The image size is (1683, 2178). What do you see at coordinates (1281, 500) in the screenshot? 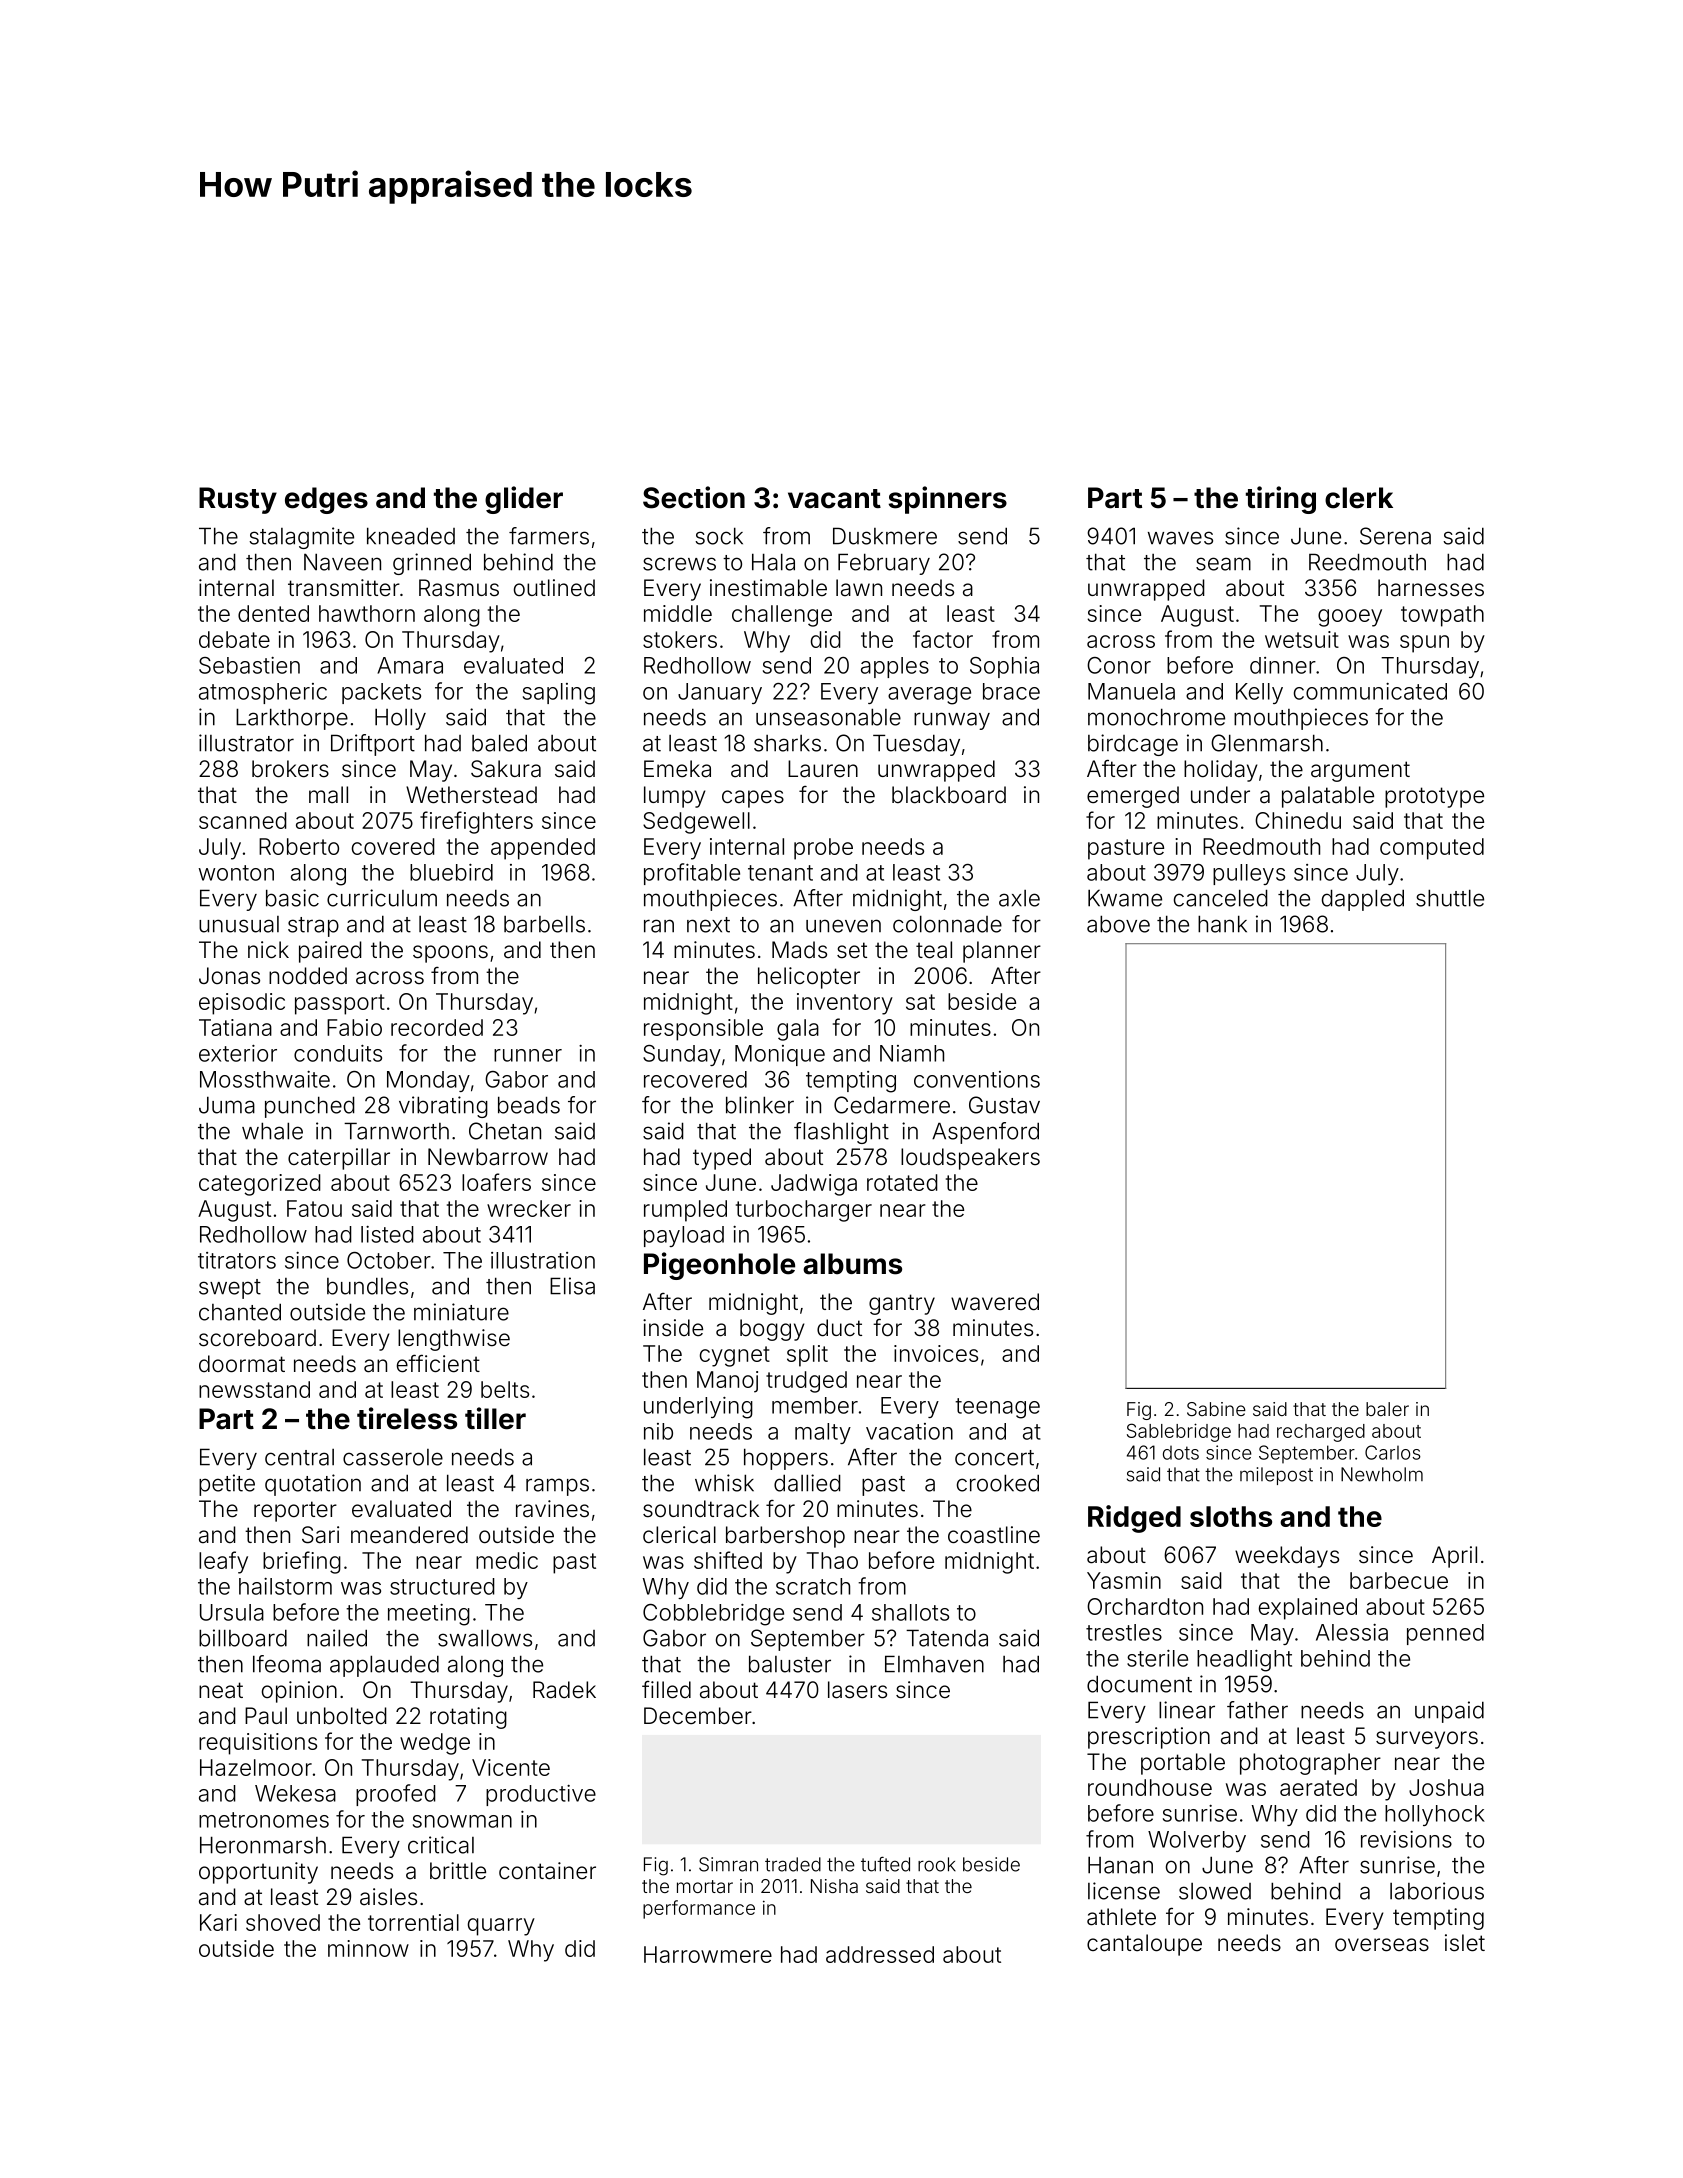
I see `tiring` at bounding box center [1281, 500].
